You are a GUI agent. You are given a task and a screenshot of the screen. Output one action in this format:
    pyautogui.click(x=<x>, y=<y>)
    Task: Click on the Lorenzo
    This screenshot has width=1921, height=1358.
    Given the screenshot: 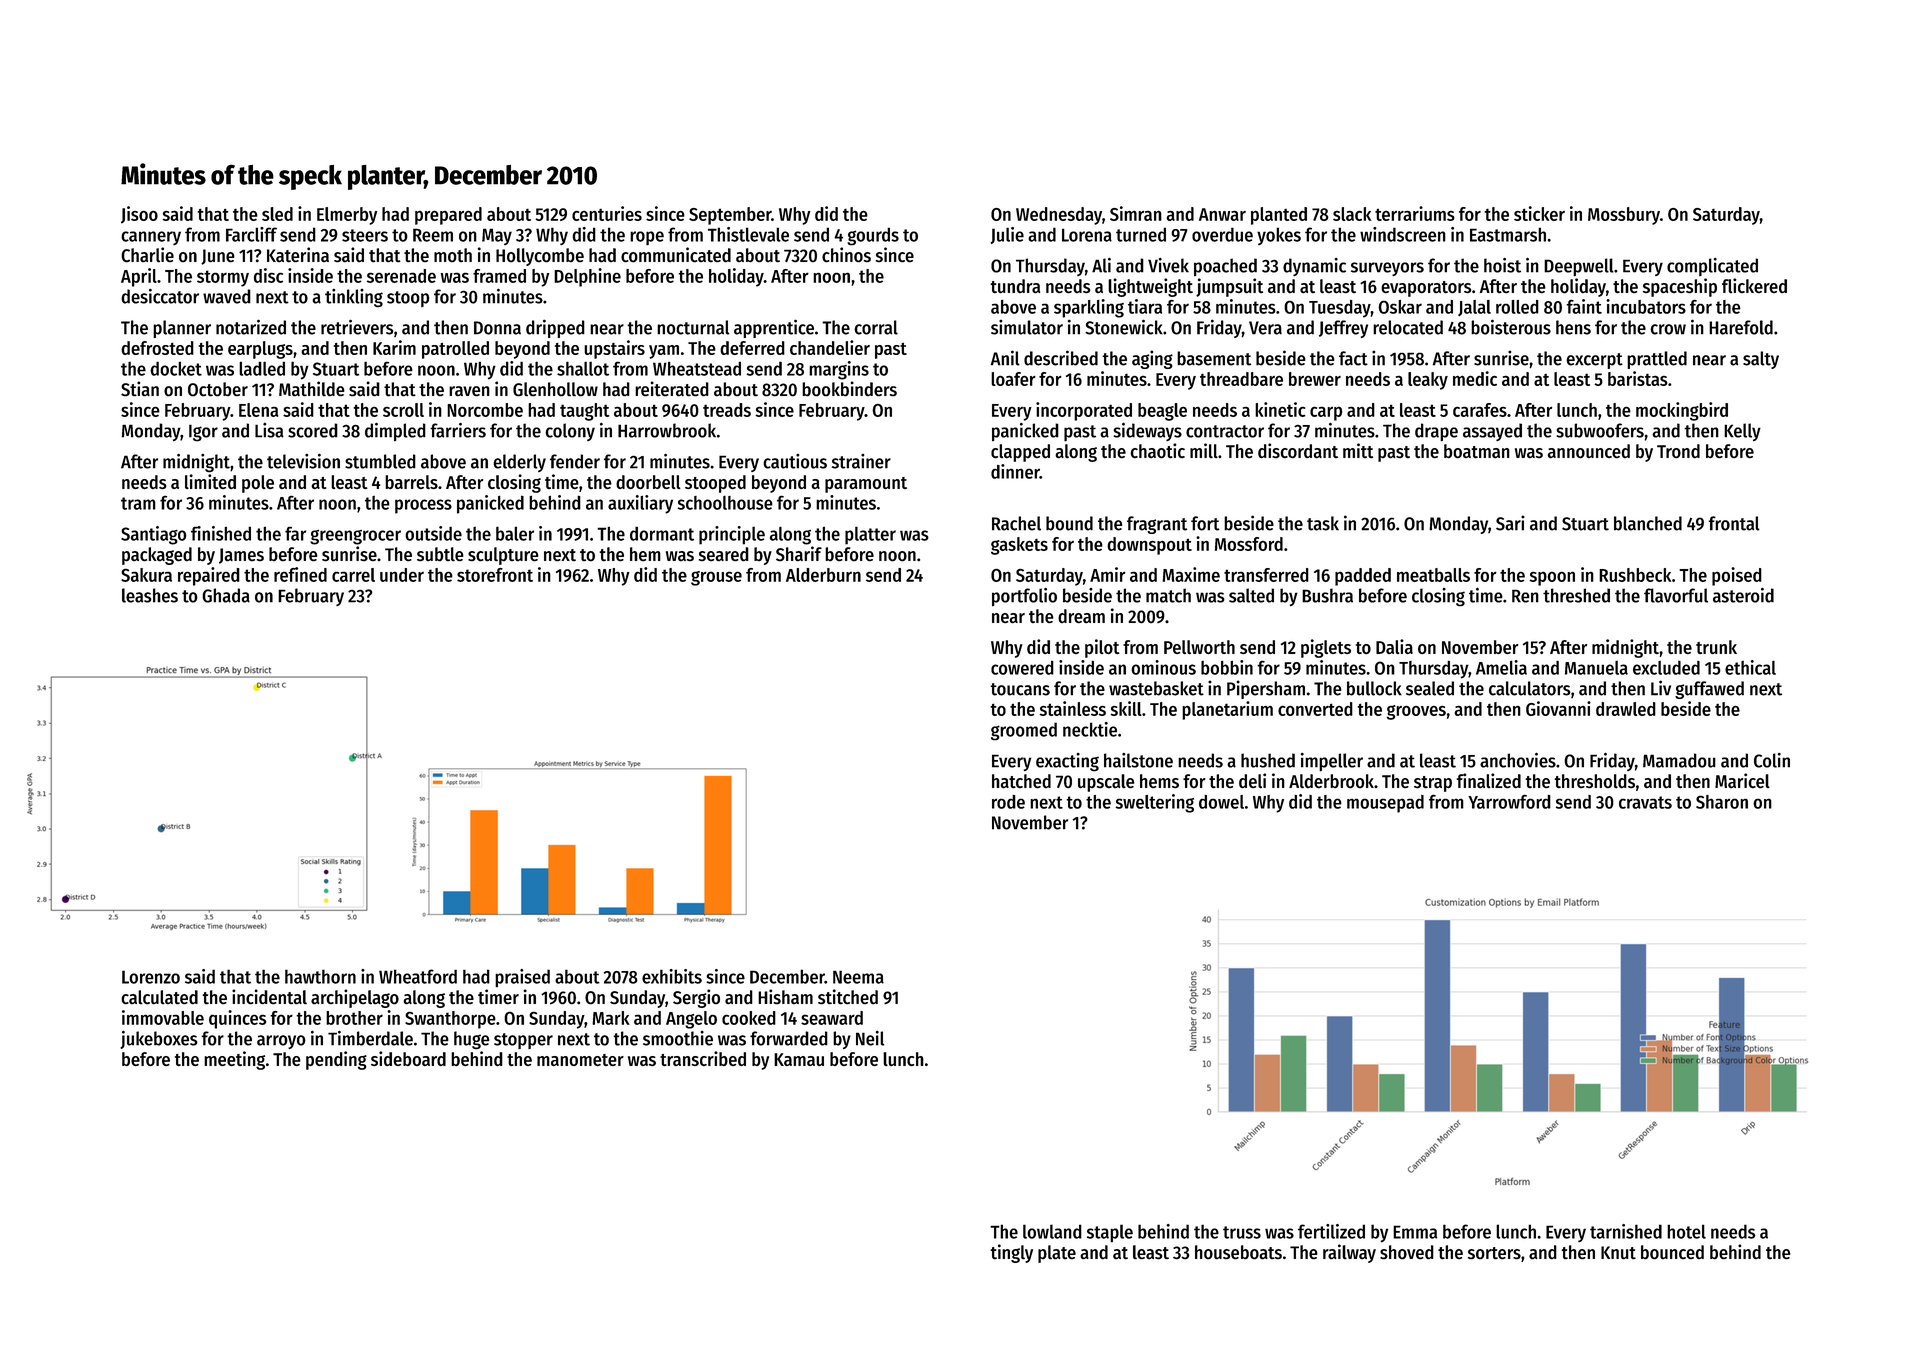 What is the action you would take?
    pyautogui.click(x=151, y=977)
